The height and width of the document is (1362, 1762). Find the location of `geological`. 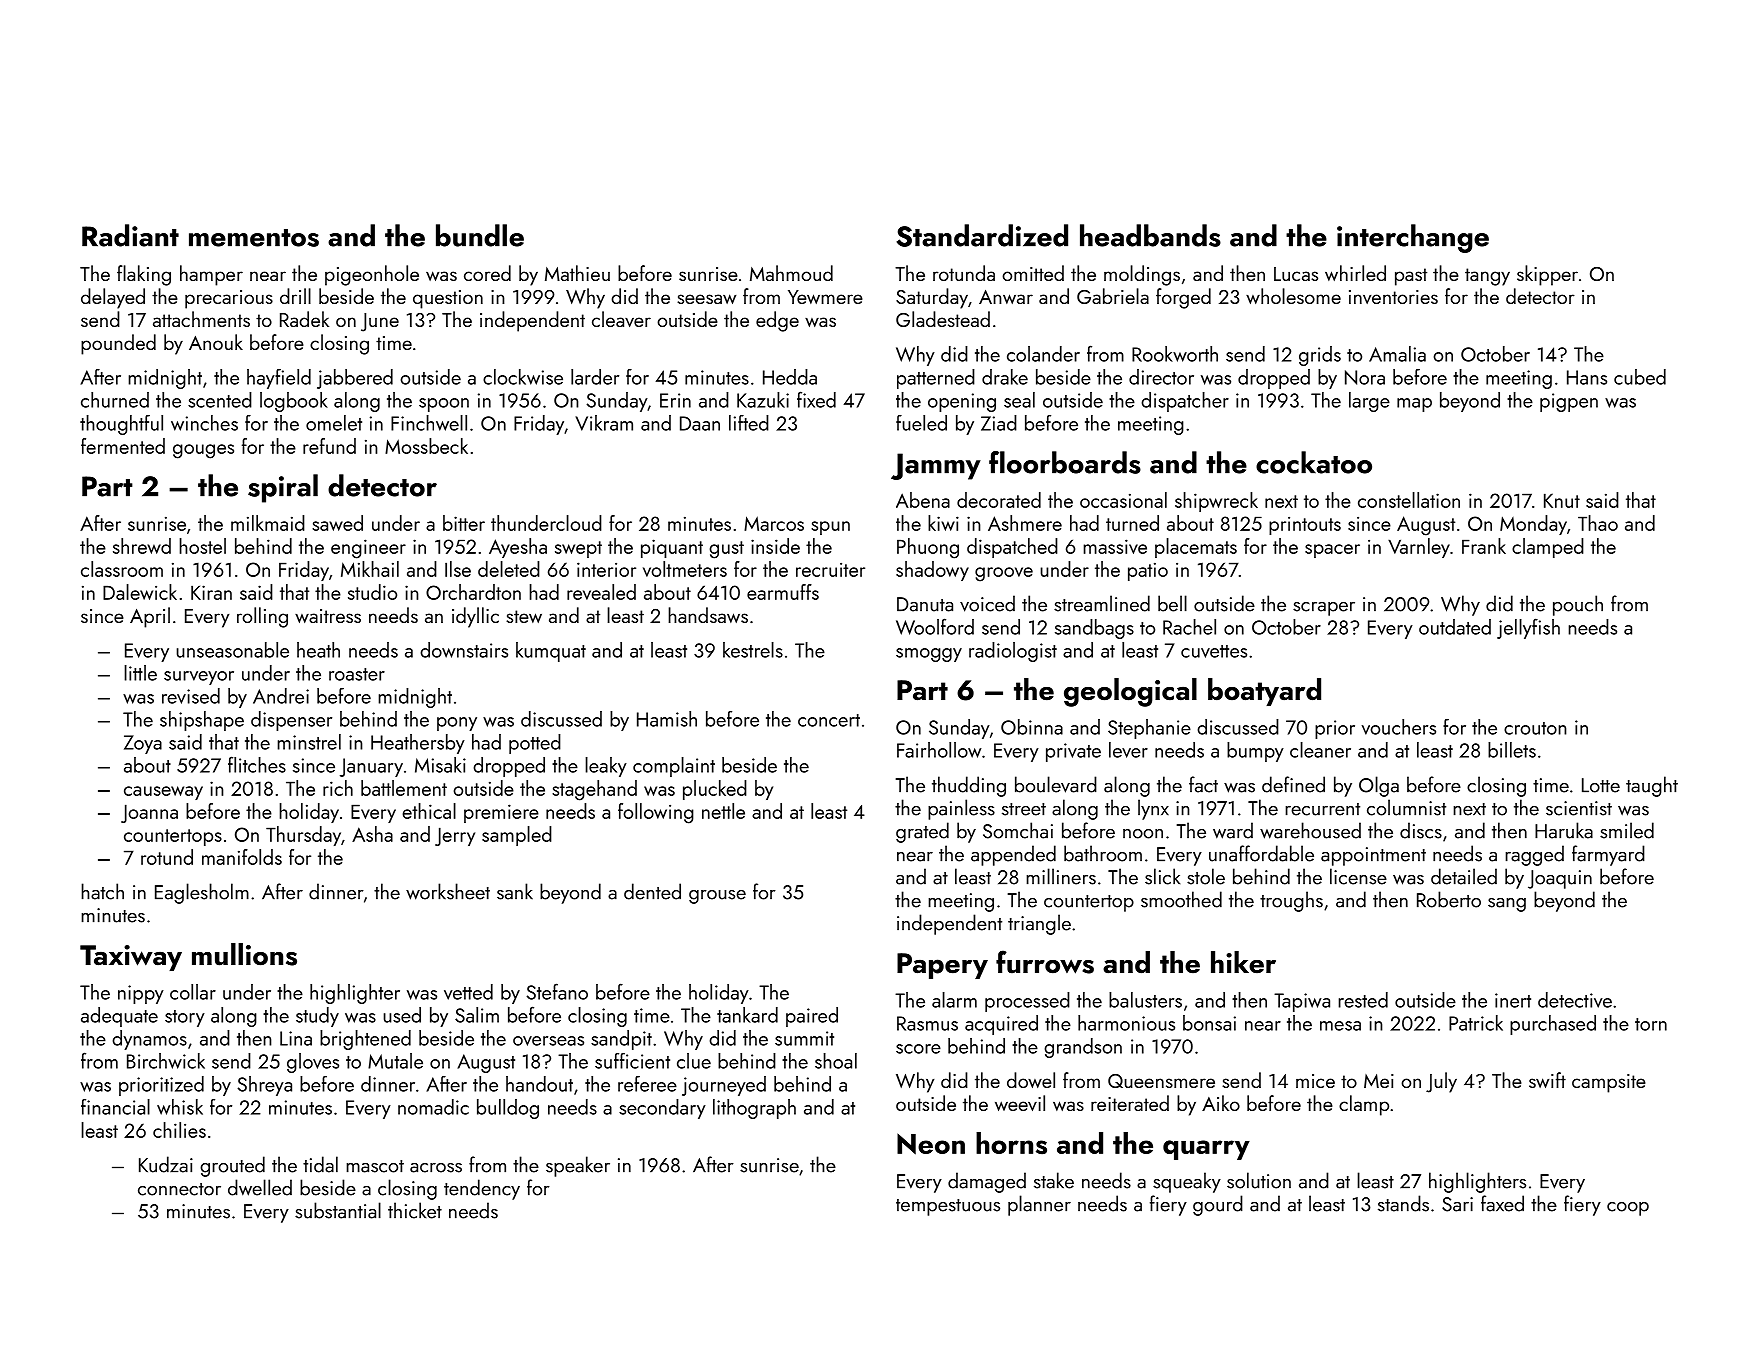

geological is located at coordinates (1130, 692).
